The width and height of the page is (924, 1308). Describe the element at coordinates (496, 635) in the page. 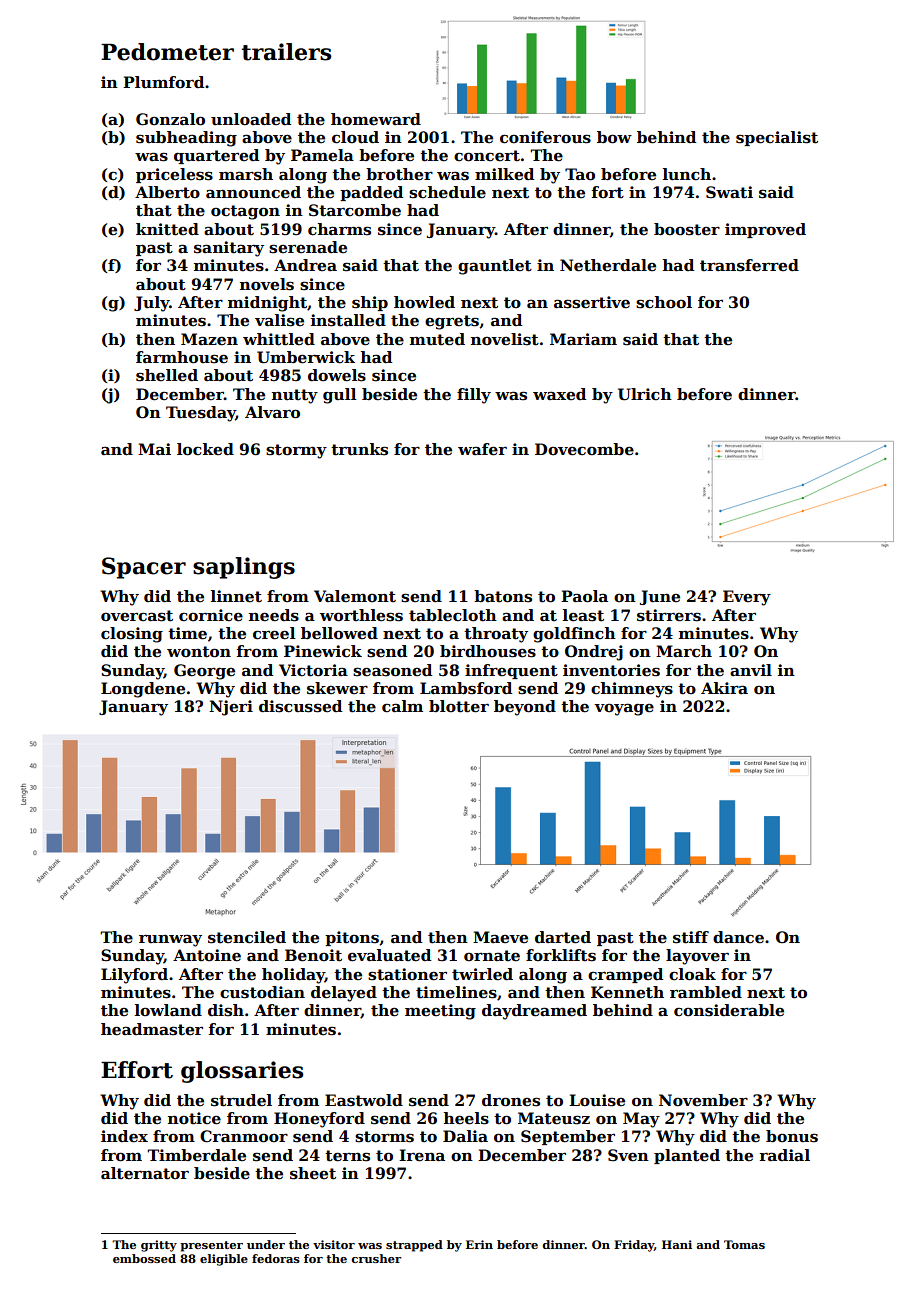

I see `throaty` at that location.
